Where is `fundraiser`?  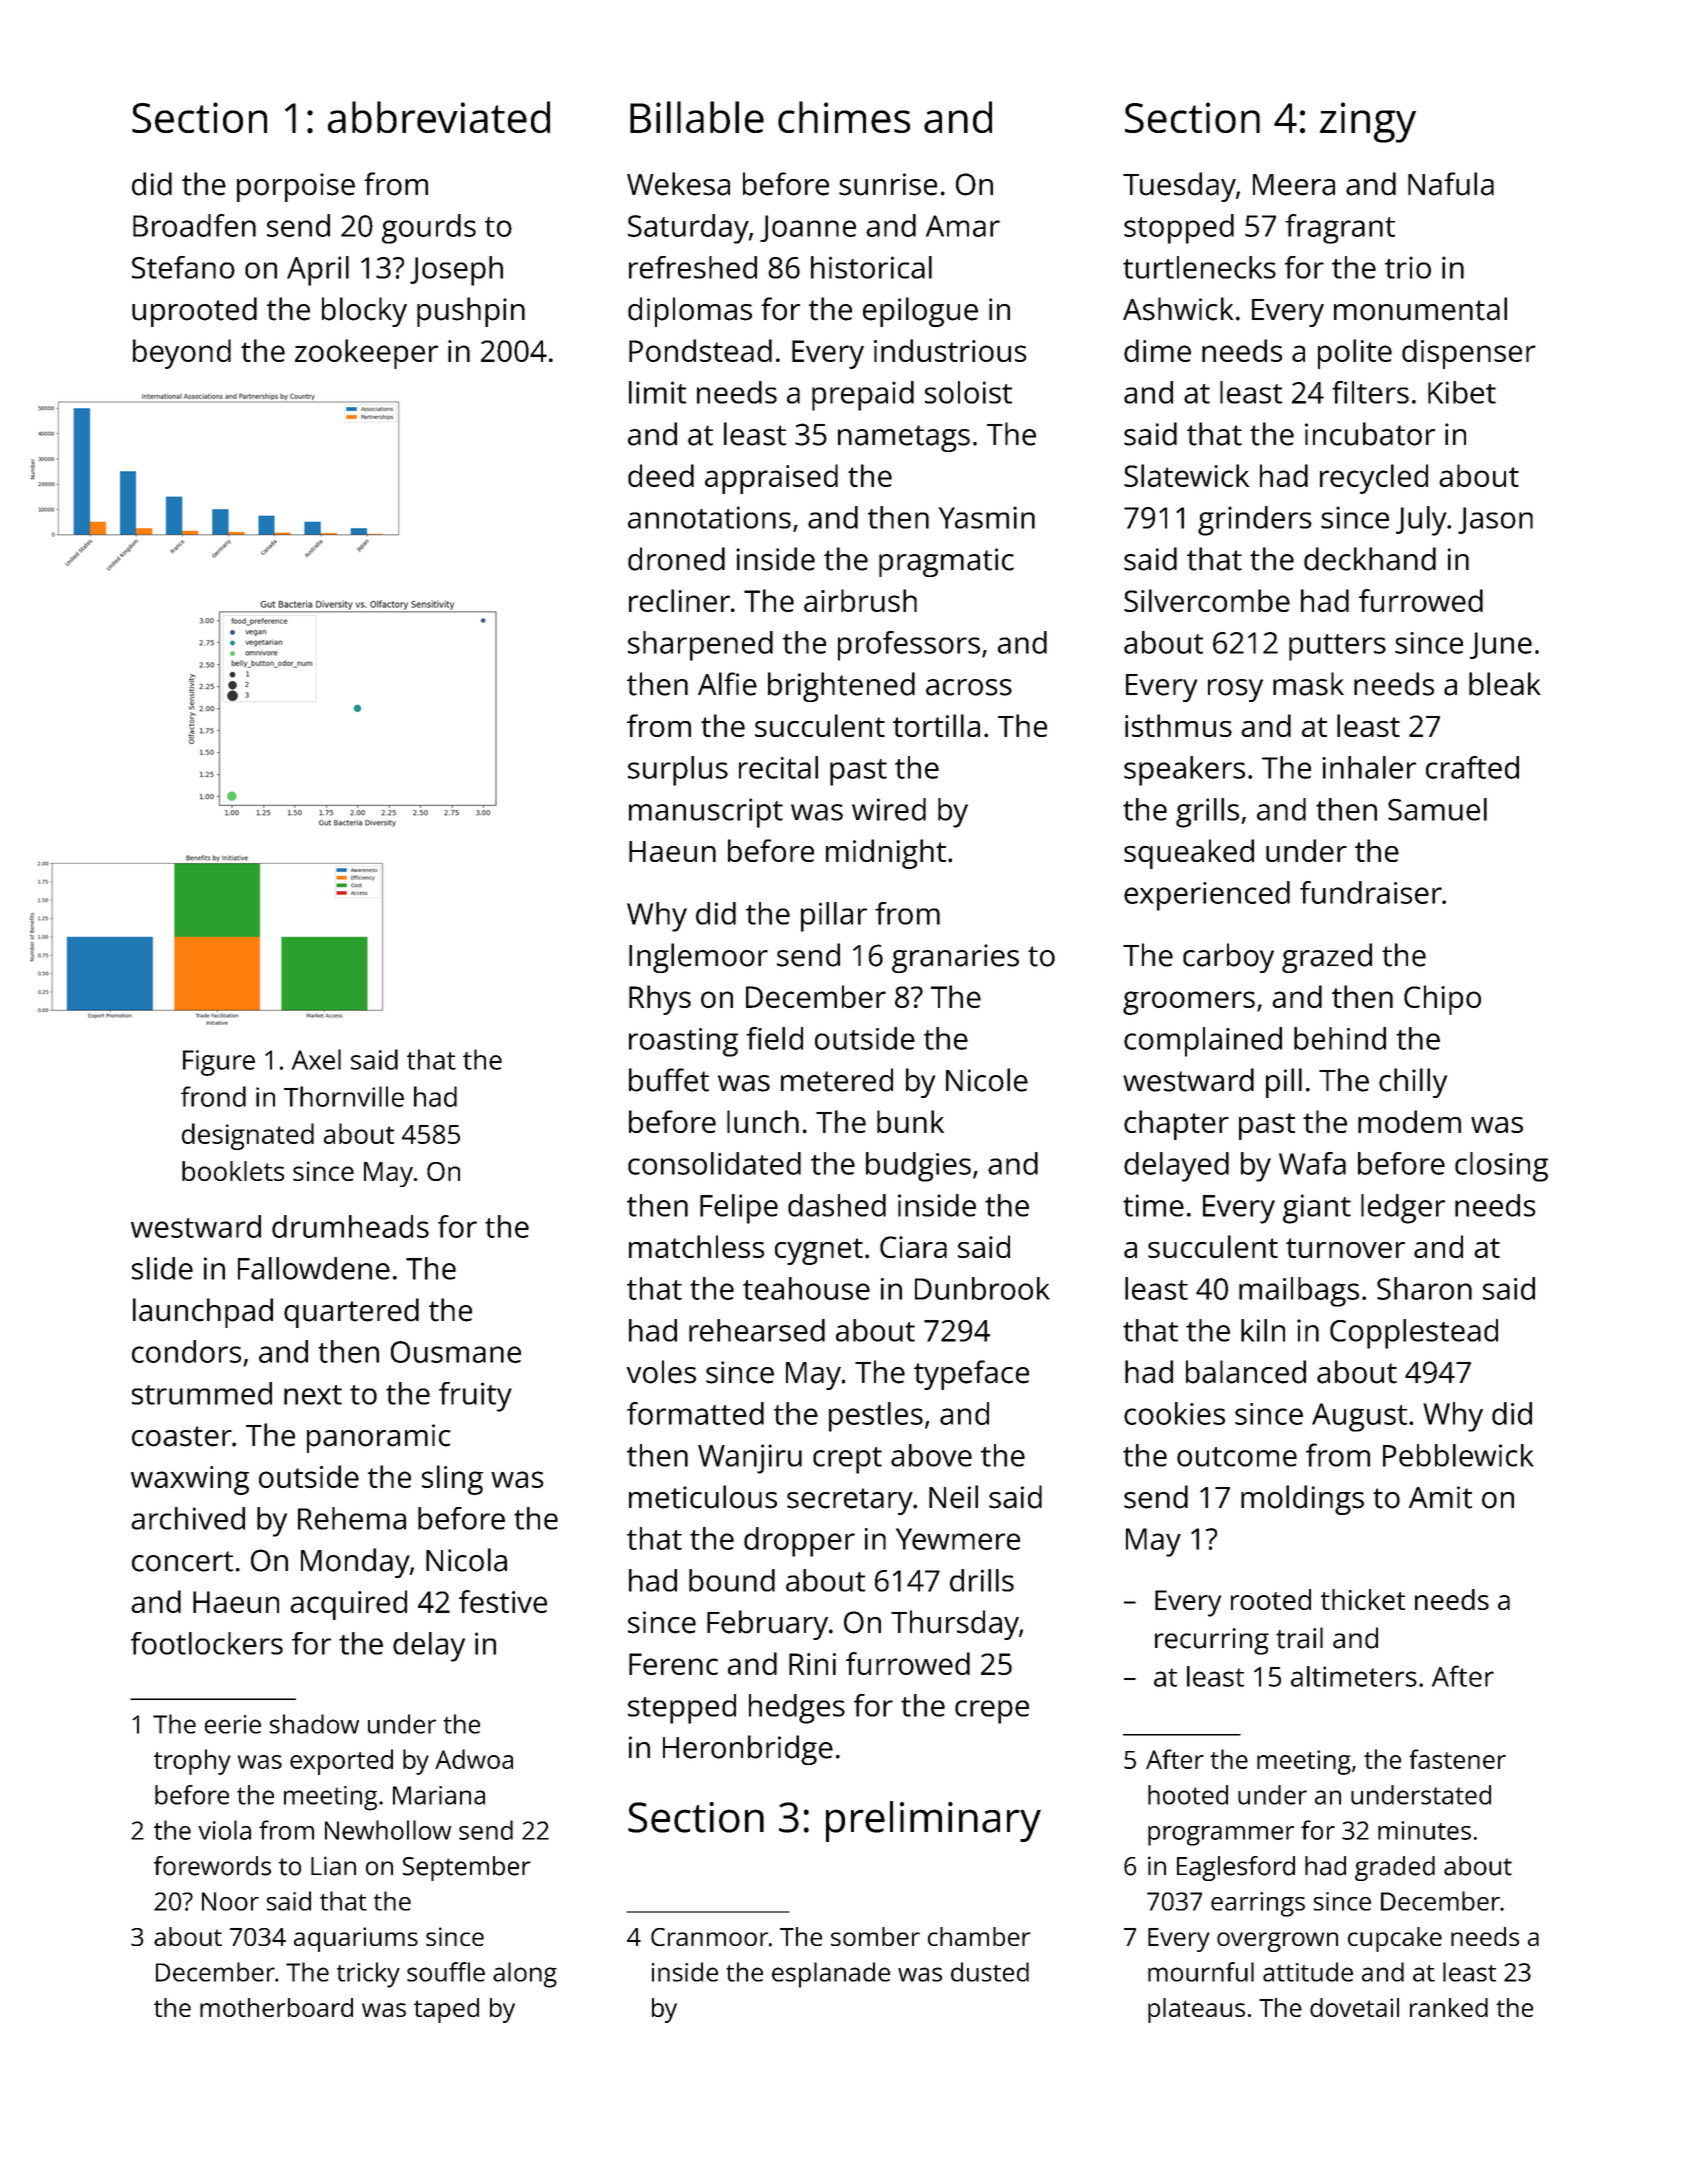
fundraiser is located at coordinates (1371, 892).
